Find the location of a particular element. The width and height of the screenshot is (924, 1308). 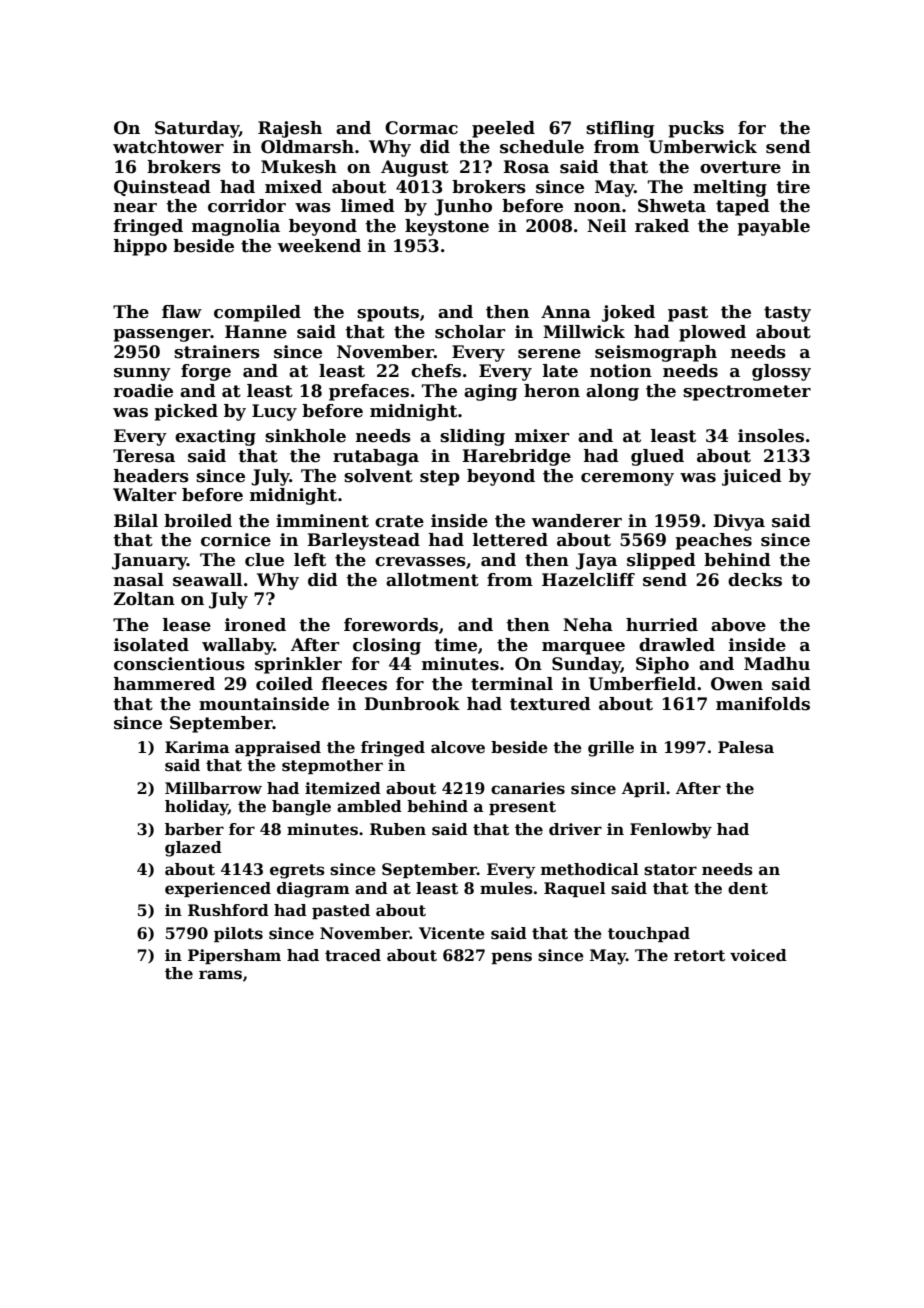

lettered is located at coordinates (510, 540).
